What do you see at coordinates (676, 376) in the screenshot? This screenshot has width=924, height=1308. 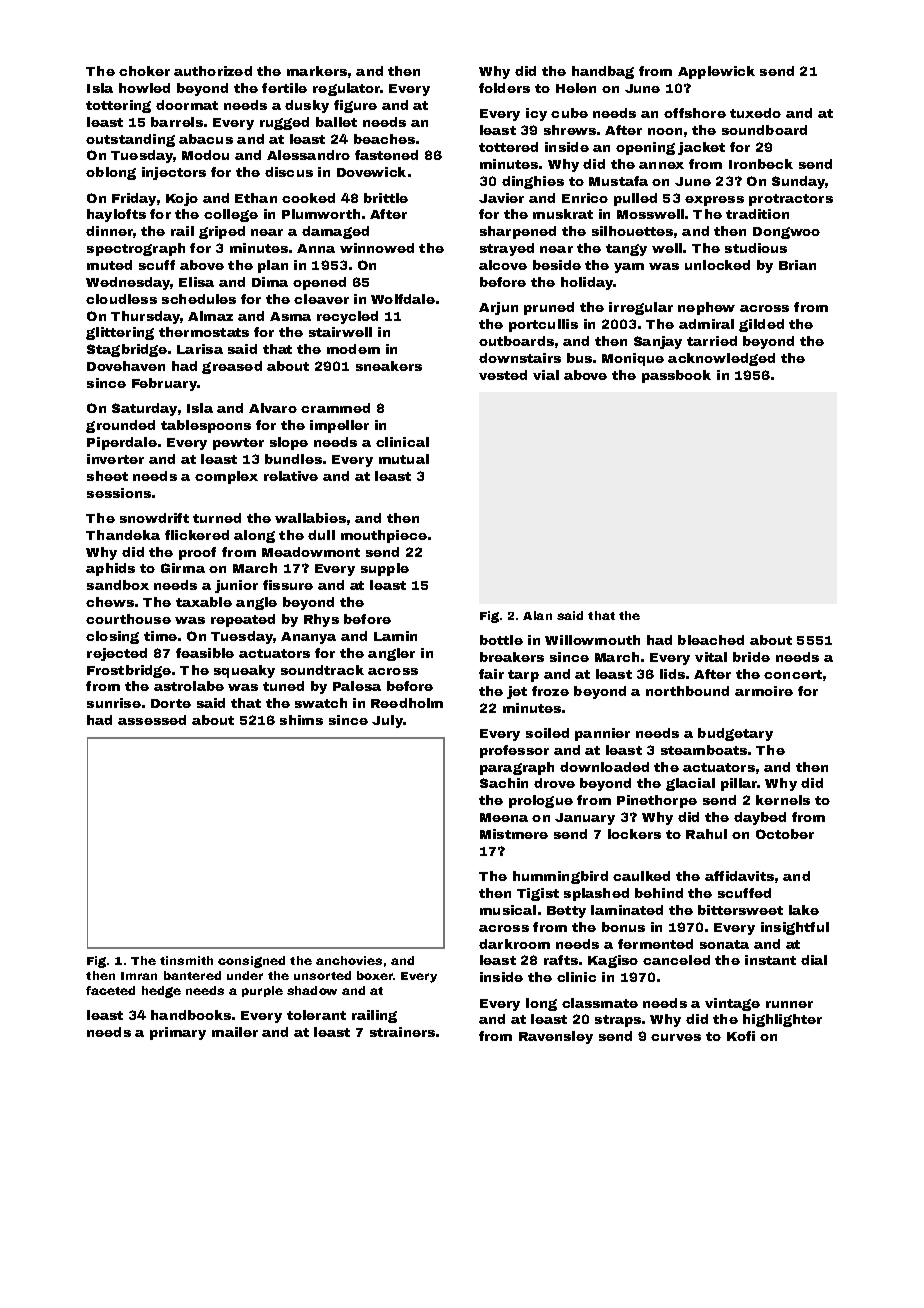 I see `passbook` at bounding box center [676, 376].
